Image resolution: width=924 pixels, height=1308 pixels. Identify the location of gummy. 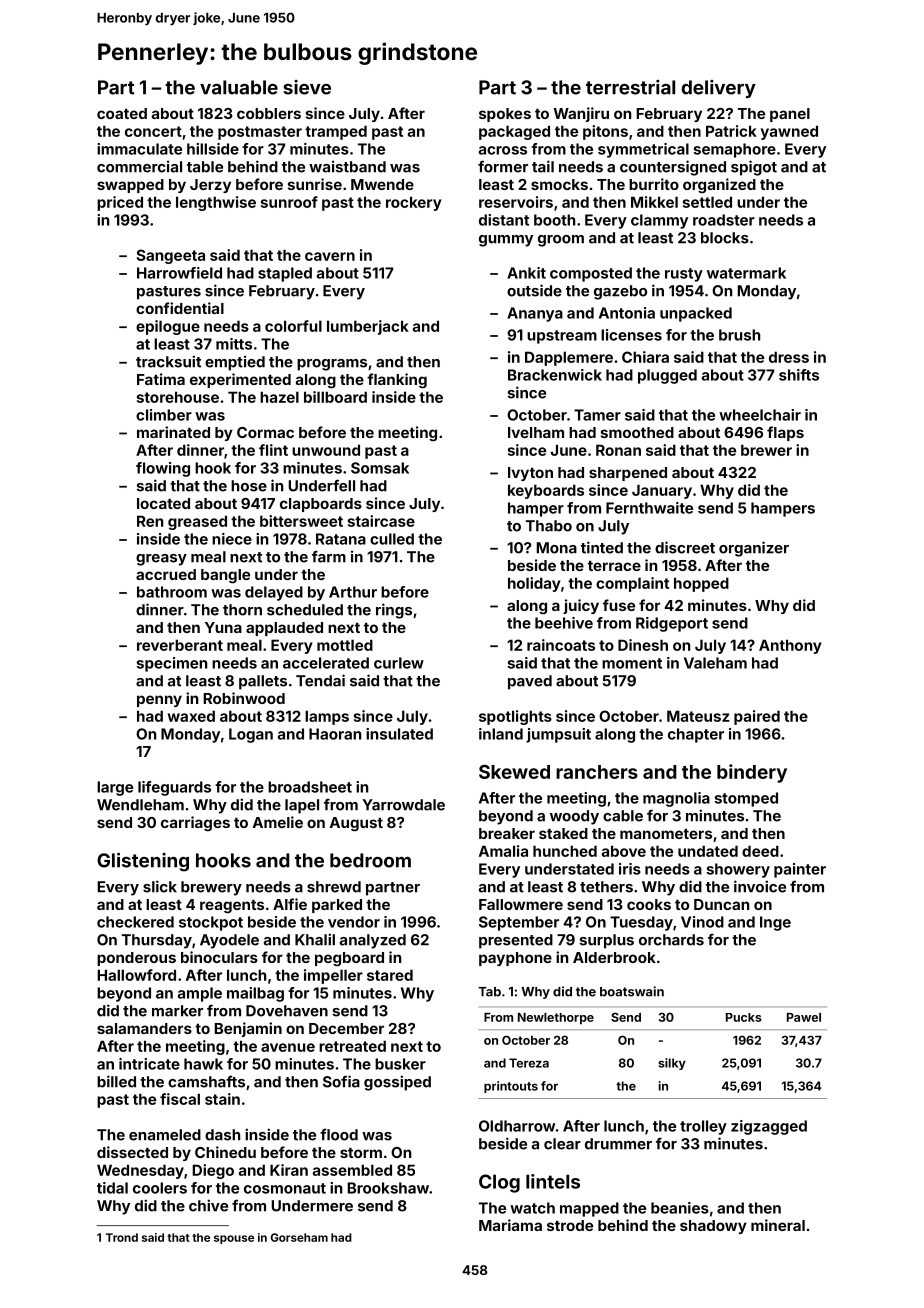
(506, 241).
